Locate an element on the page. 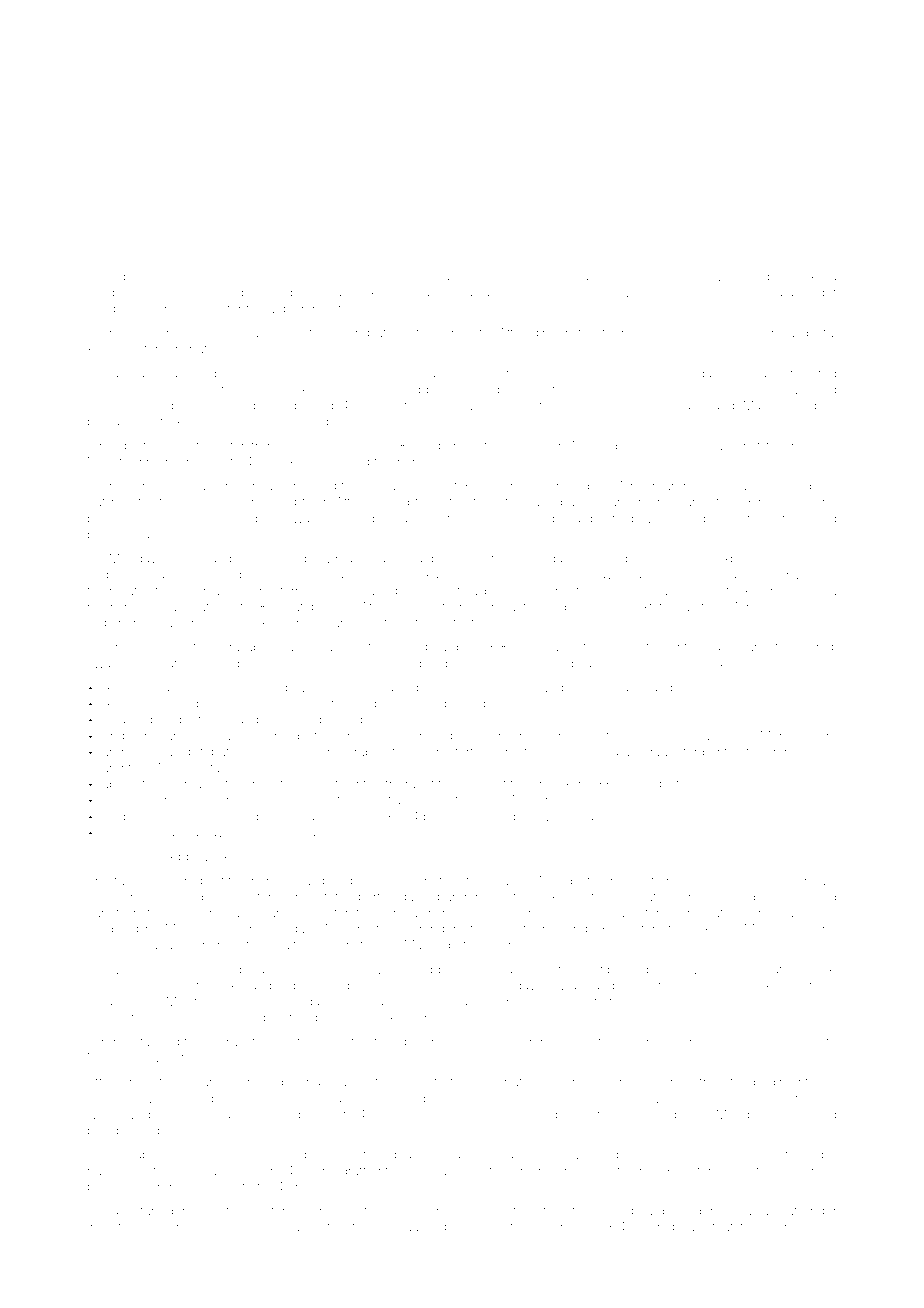  Chidi is located at coordinates (821, 647).
